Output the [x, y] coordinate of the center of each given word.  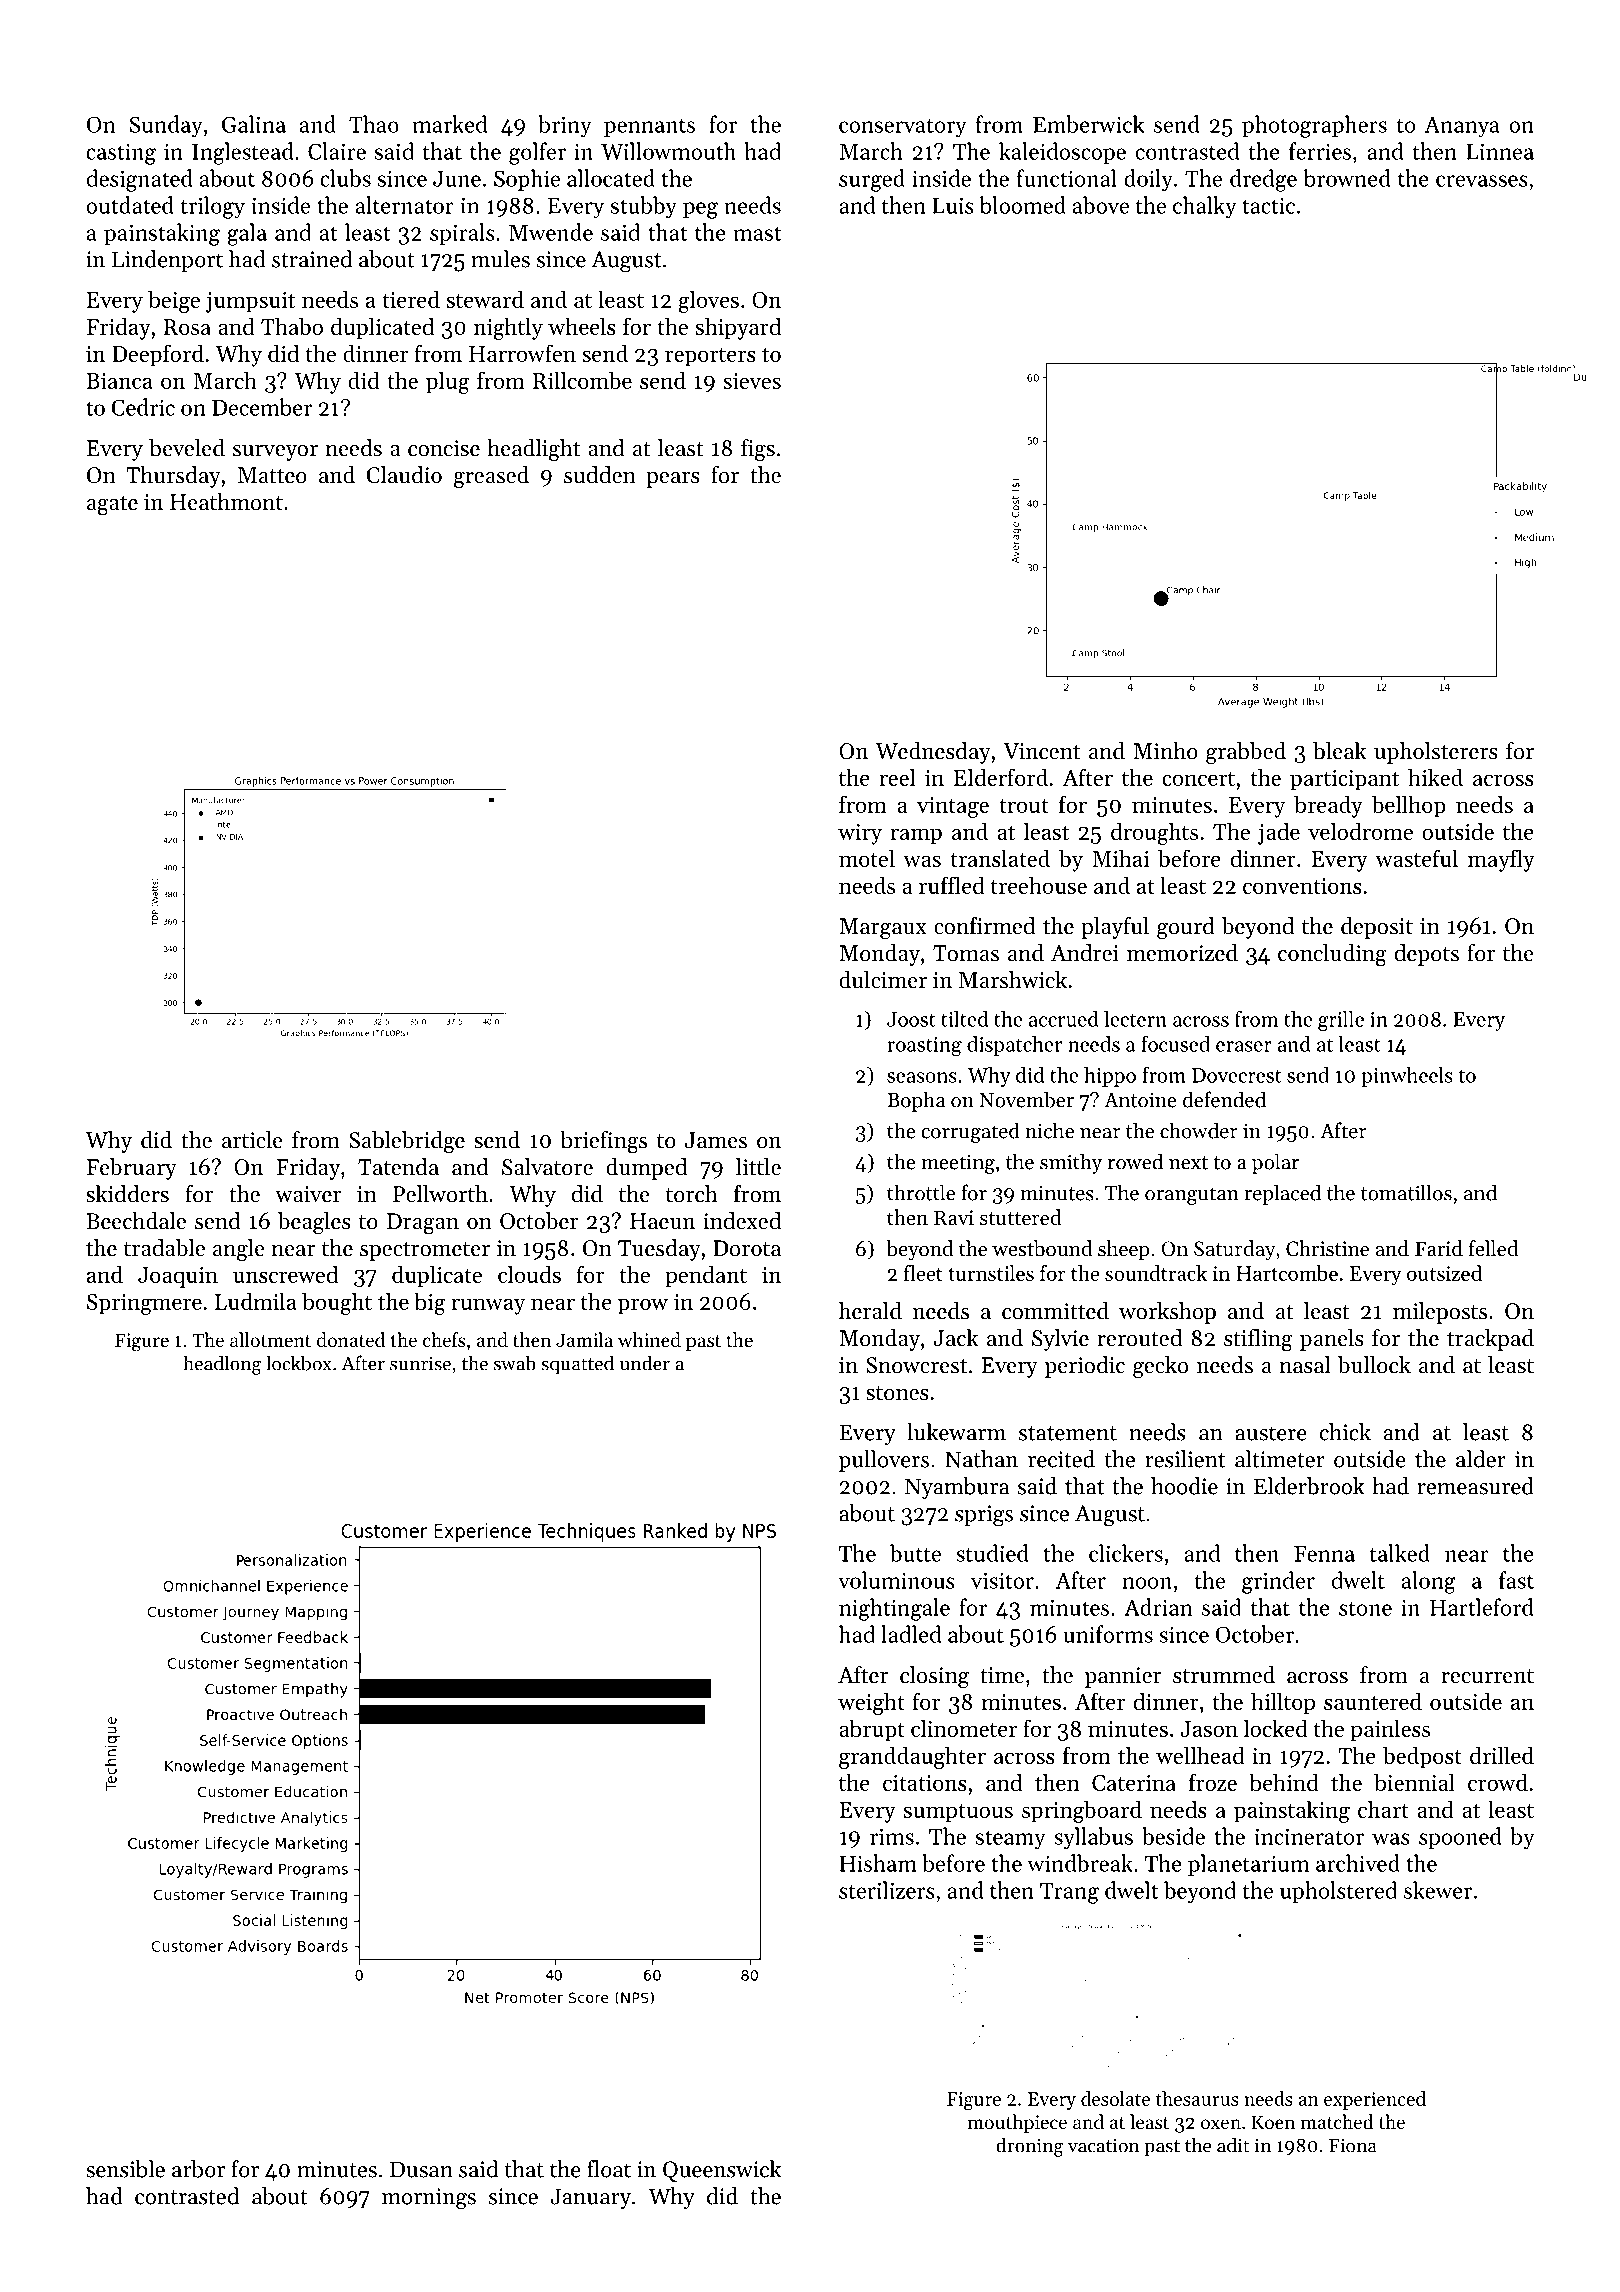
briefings [603, 1142]
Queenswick [722, 2171]
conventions [1302, 886]
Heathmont [226, 502]
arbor [198, 2169]
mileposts [1440, 1313]
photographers [1314, 126]
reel [897, 777]
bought [337, 1303]
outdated [130, 205]
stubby [644, 207]
